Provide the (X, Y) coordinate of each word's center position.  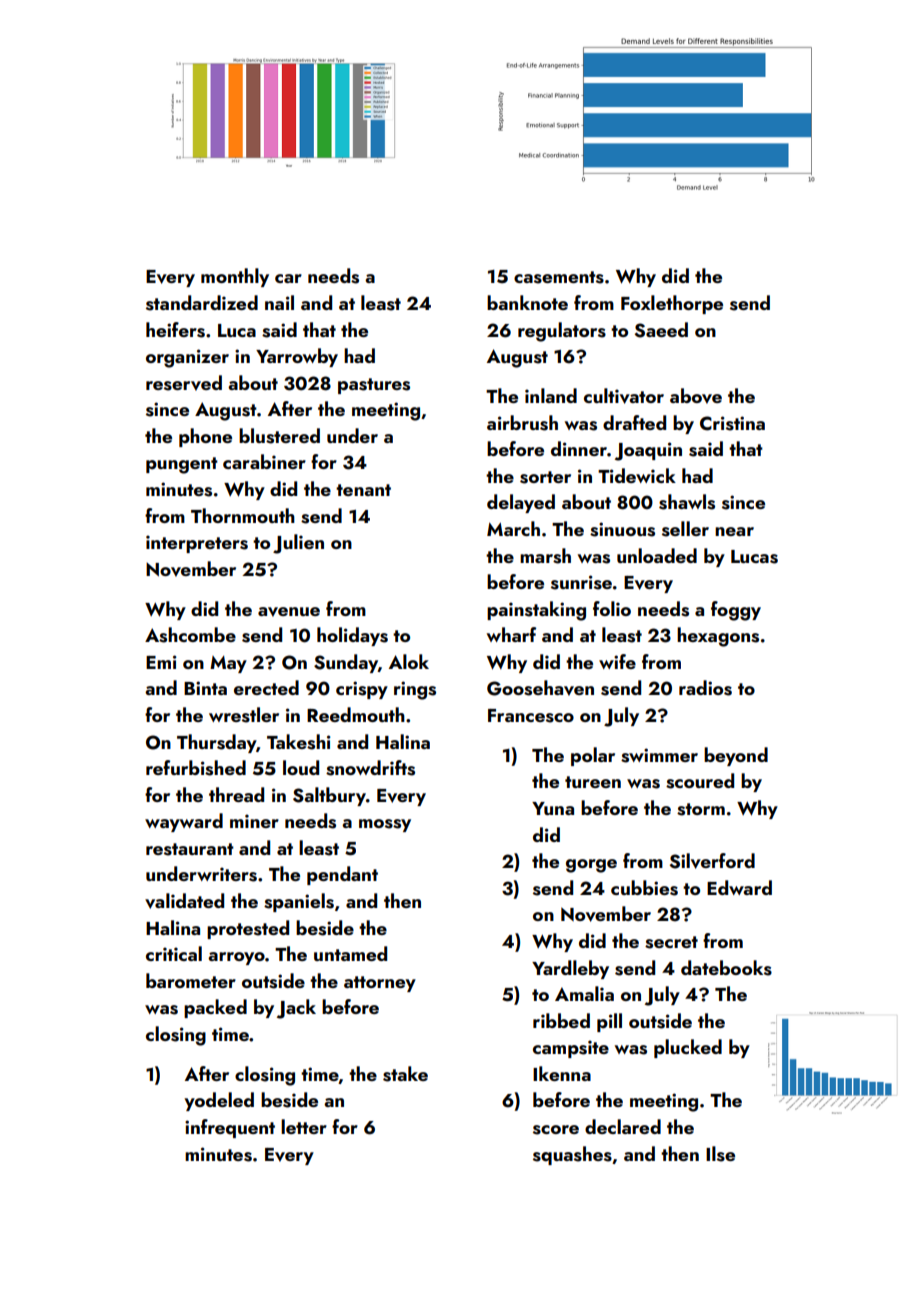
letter (304, 1126)
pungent (182, 465)
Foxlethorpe (672, 304)
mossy (385, 825)
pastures (374, 386)
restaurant (190, 849)
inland (551, 395)
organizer (187, 358)
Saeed (661, 330)
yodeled (219, 1101)
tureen (593, 782)
